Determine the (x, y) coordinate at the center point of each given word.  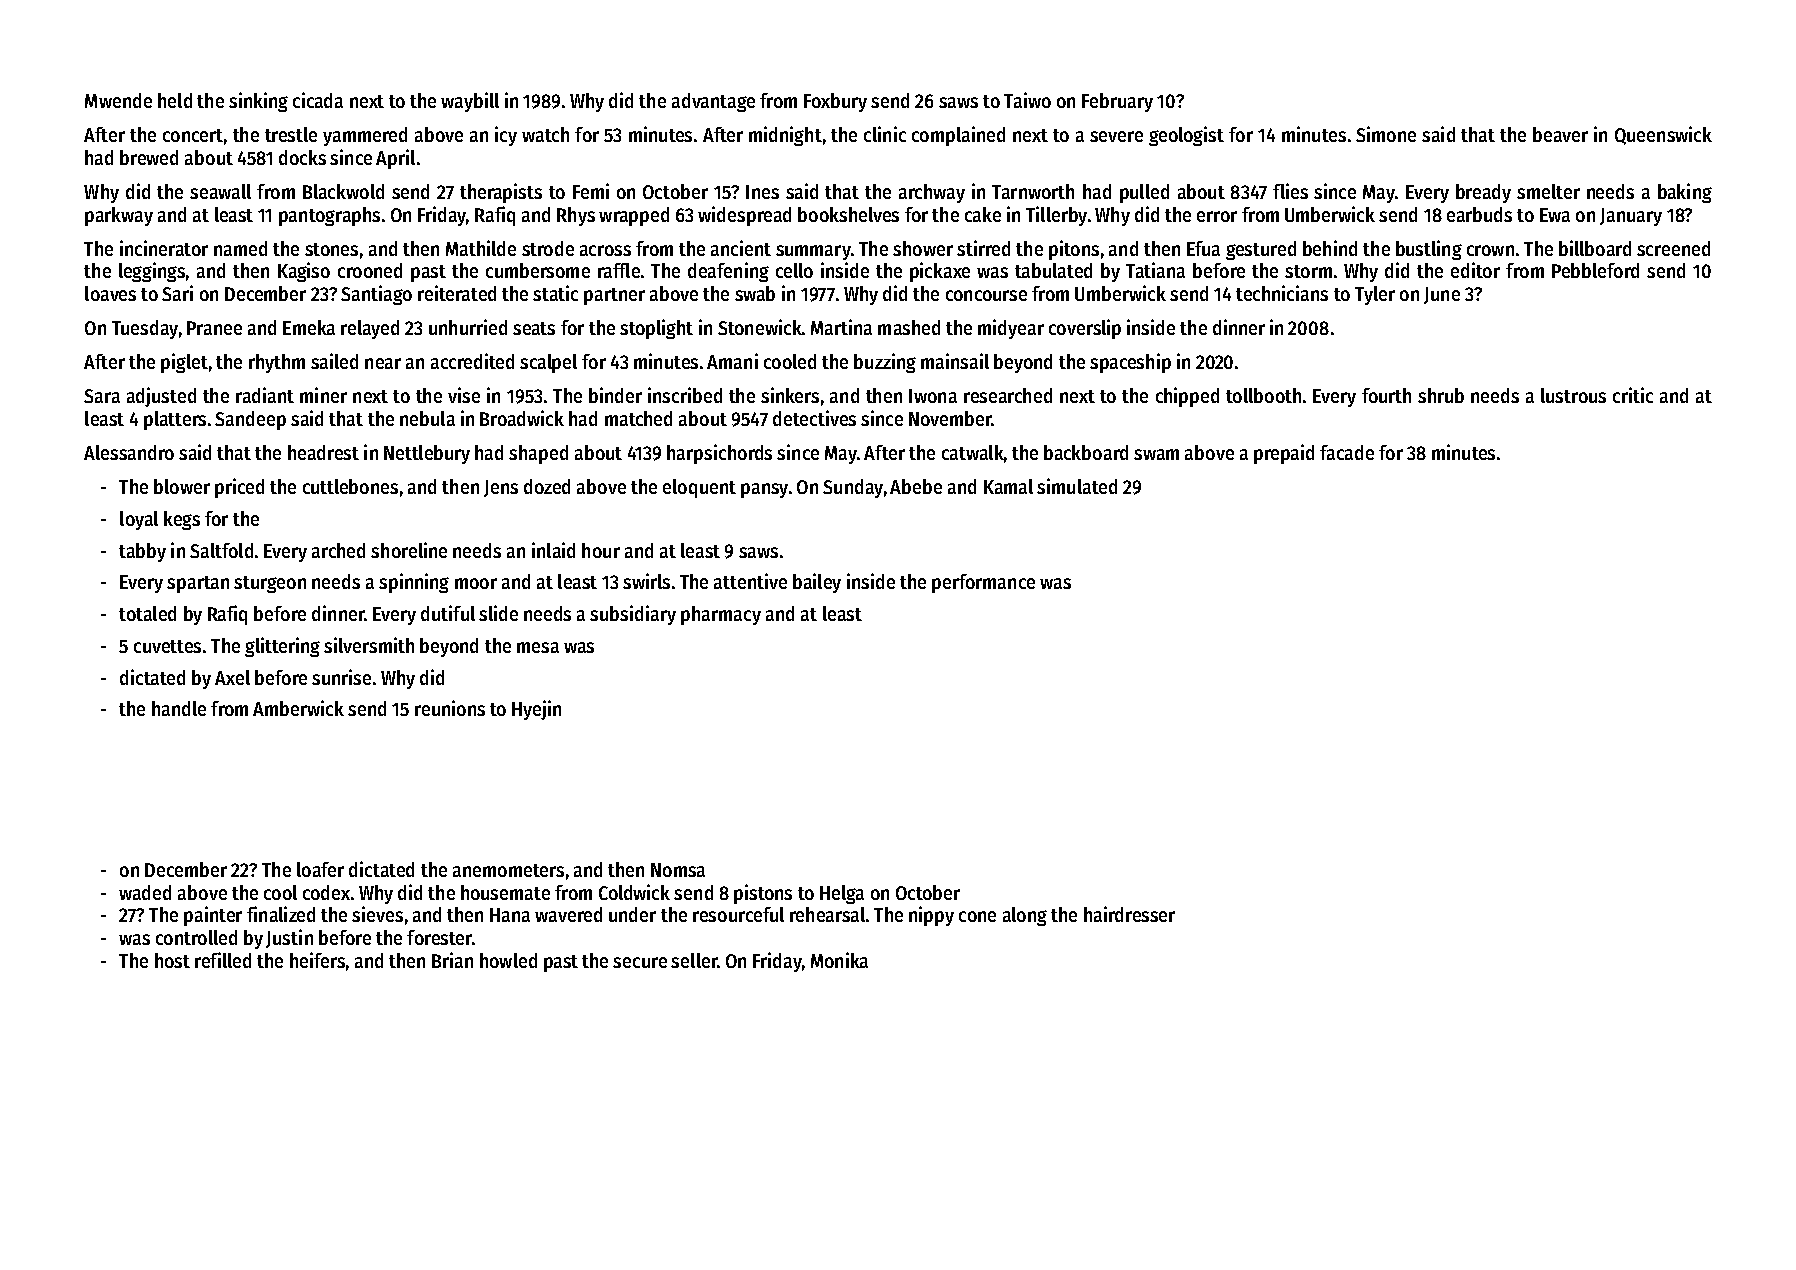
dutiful (448, 613)
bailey (817, 583)
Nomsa (678, 870)
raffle (619, 270)
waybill (470, 102)
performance (983, 583)
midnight (785, 136)
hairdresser (1129, 914)
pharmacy (721, 615)
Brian (452, 960)
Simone (1386, 134)
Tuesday (145, 329)
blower (182, 486)
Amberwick (298, 708)
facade (1347, 452)
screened (1673, 248)
